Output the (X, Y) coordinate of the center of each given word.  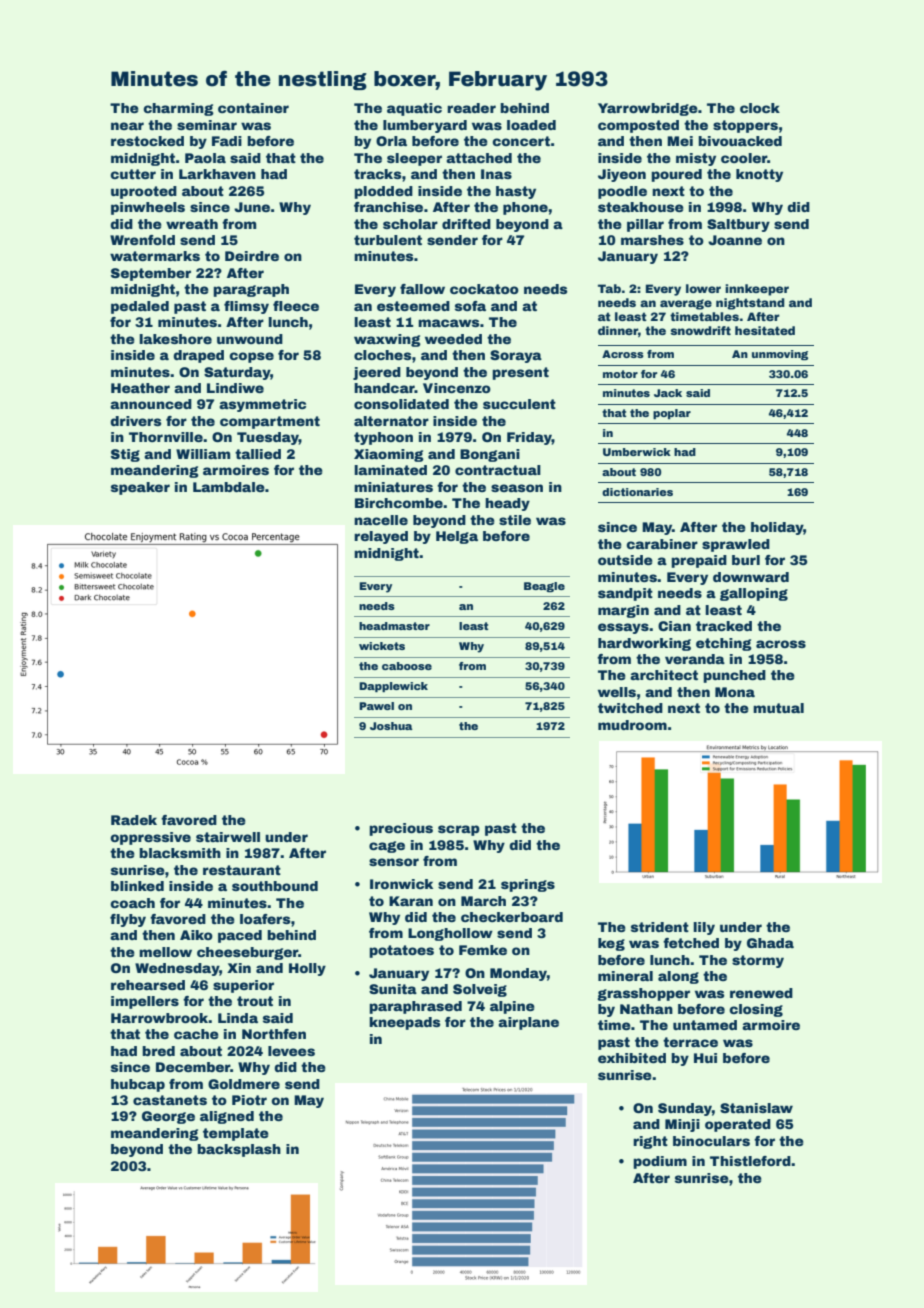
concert (521, 141)
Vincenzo (457, 388)
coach (132, 903)
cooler (744, 158)
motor (620, 374)
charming (178, 109)
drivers (135, 421)
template (236, 1134)
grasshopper (643, 994)
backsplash (239, 1150)
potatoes (401, 951)
